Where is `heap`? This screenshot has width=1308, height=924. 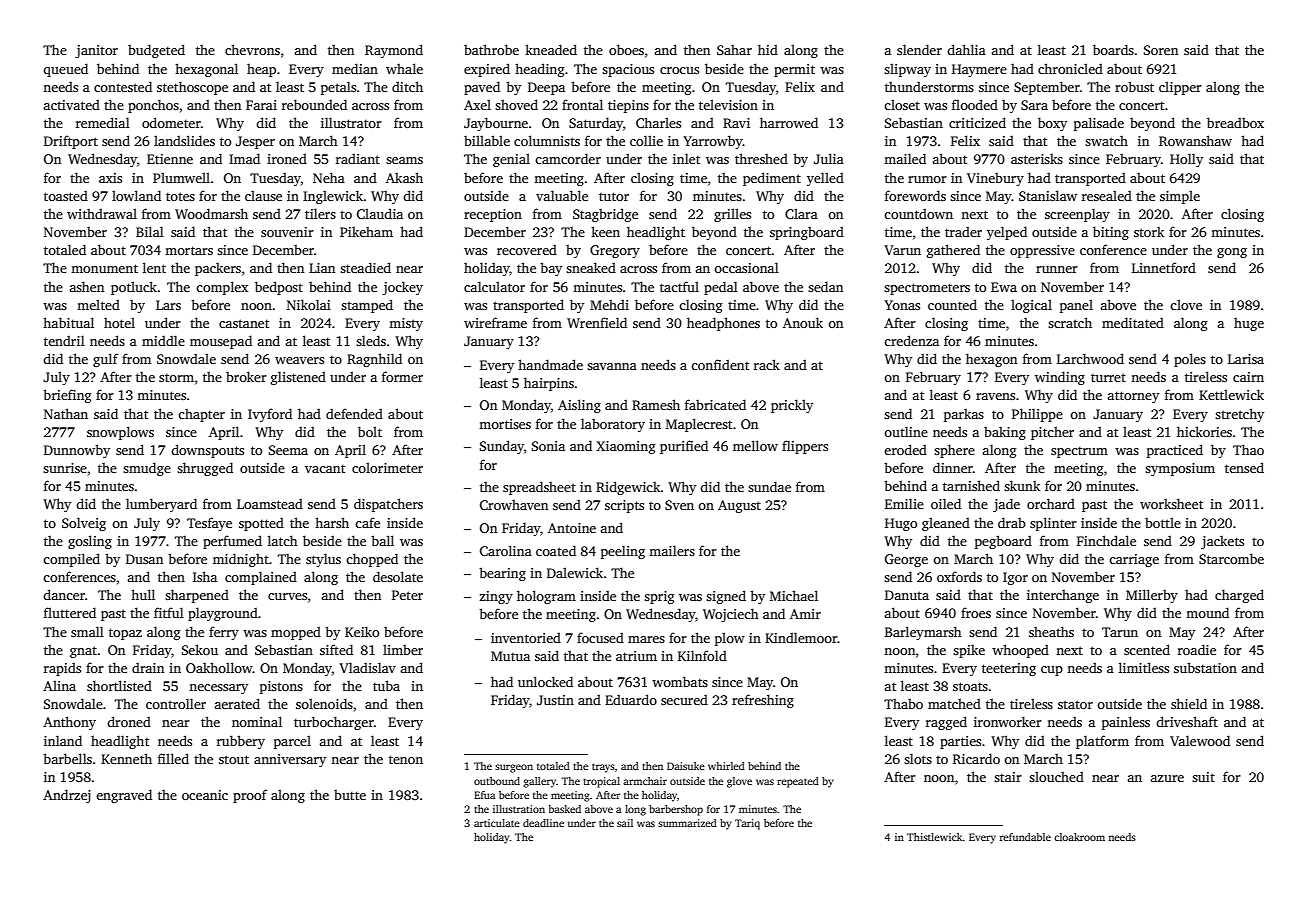 heap is located at coordinates (261, 70).
